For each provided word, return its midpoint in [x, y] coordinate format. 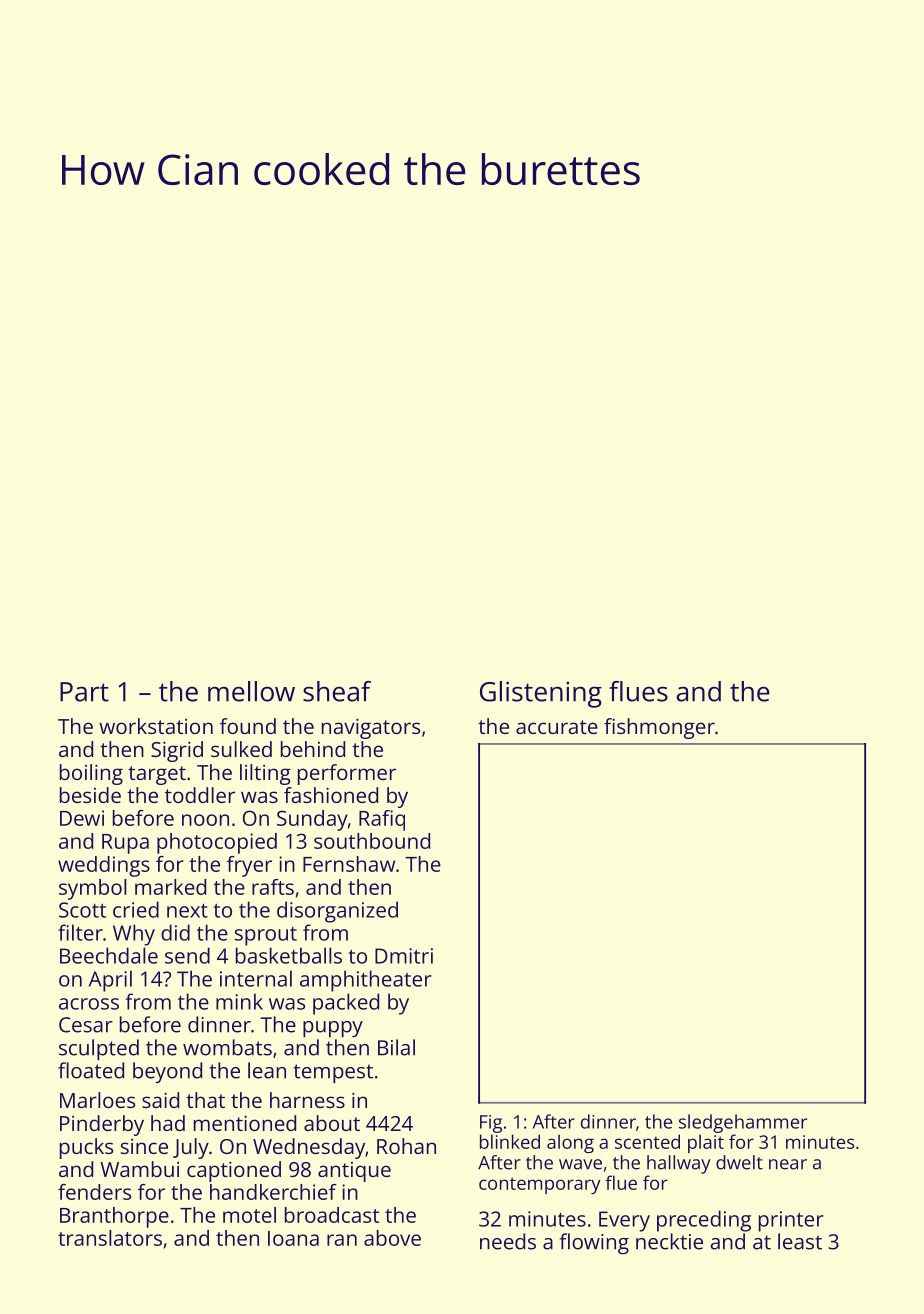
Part [84, 692]
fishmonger [659, 728]
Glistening [541, 694]
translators [110, 1238]
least [800, 1241]
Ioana [293, 1238]
